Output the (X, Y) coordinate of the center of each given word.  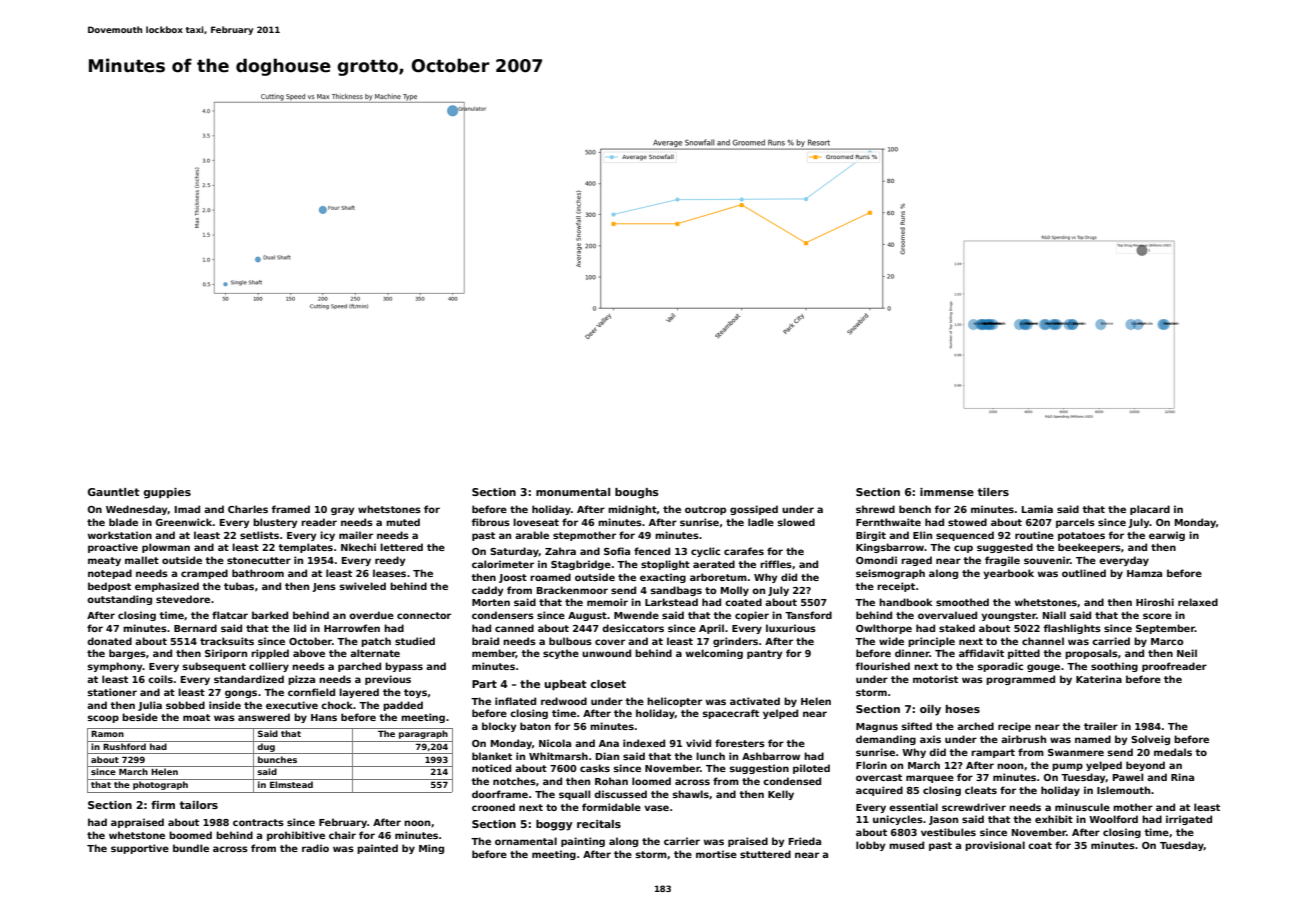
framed (291, 509)
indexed (644, 743)
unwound (606, 653)
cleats (981, 790)
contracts (258, 822)
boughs (636, 493)
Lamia (1037, 509)
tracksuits (227, 641)
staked (957, 628)
